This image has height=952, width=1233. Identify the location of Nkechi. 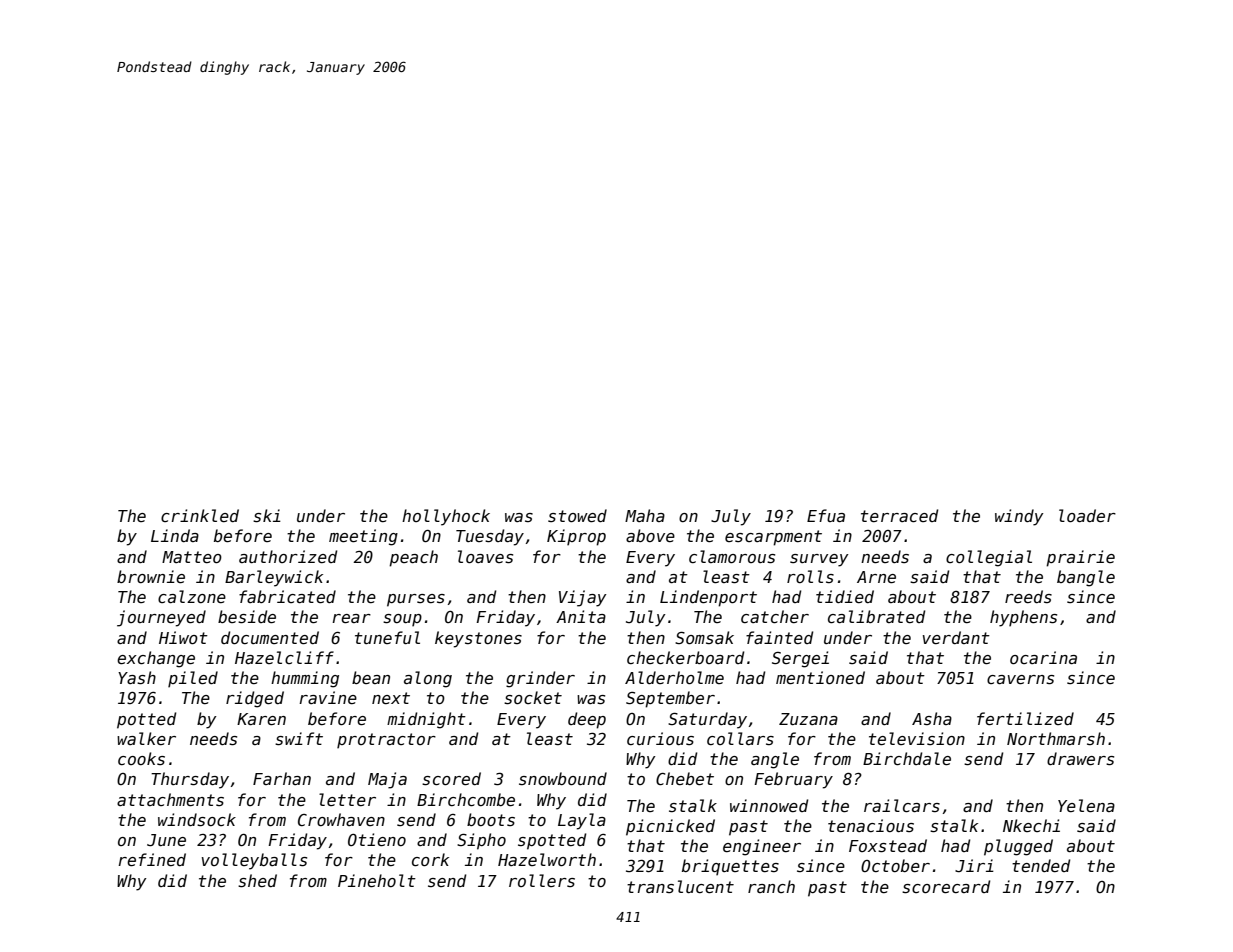
(1031, 825).
